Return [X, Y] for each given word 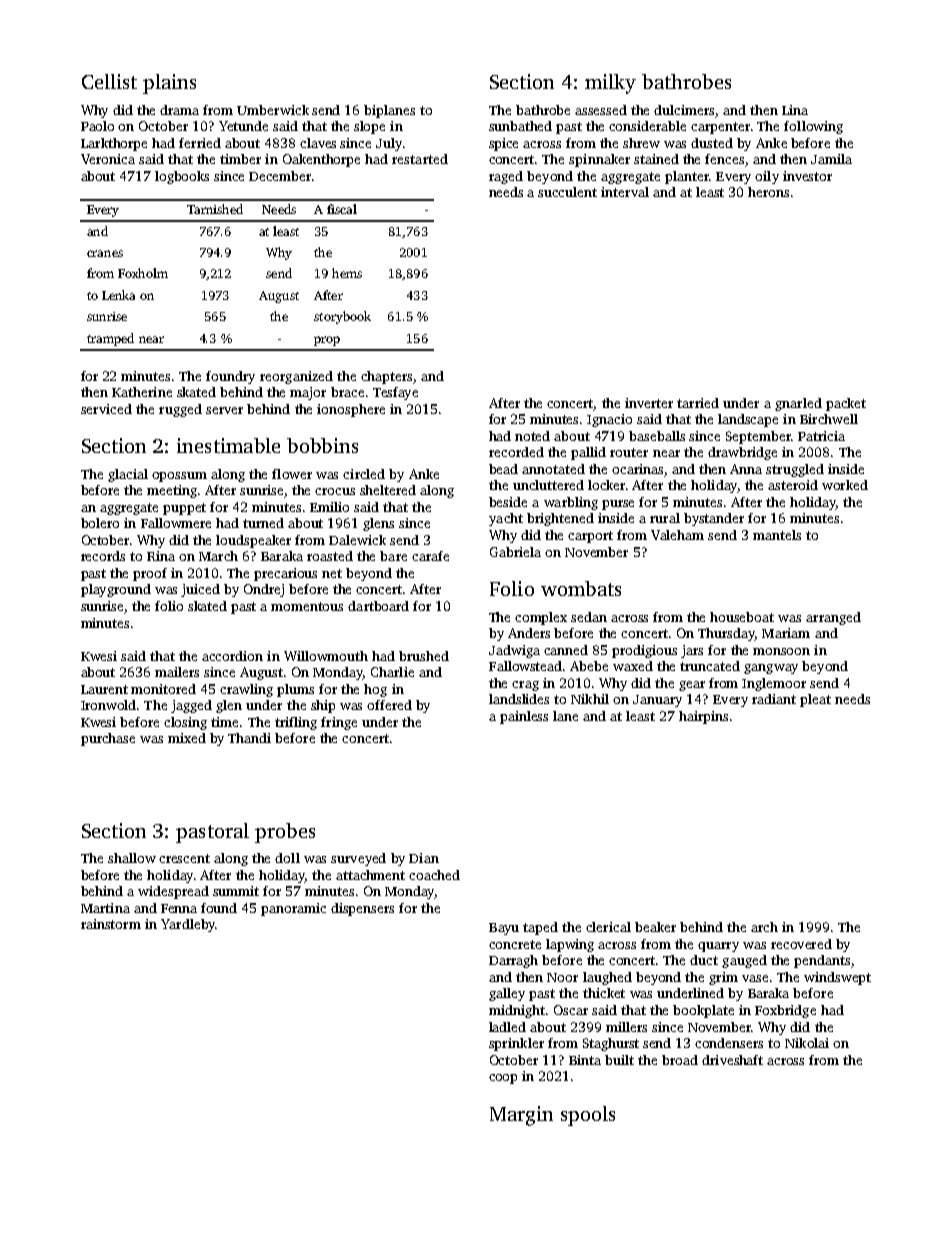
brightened [560, 519]
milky [610, 84]
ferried [200, 143]
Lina [795, 110]
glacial [128, 475]
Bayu [504, 929]
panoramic [293, 909]
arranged [833, 618]
